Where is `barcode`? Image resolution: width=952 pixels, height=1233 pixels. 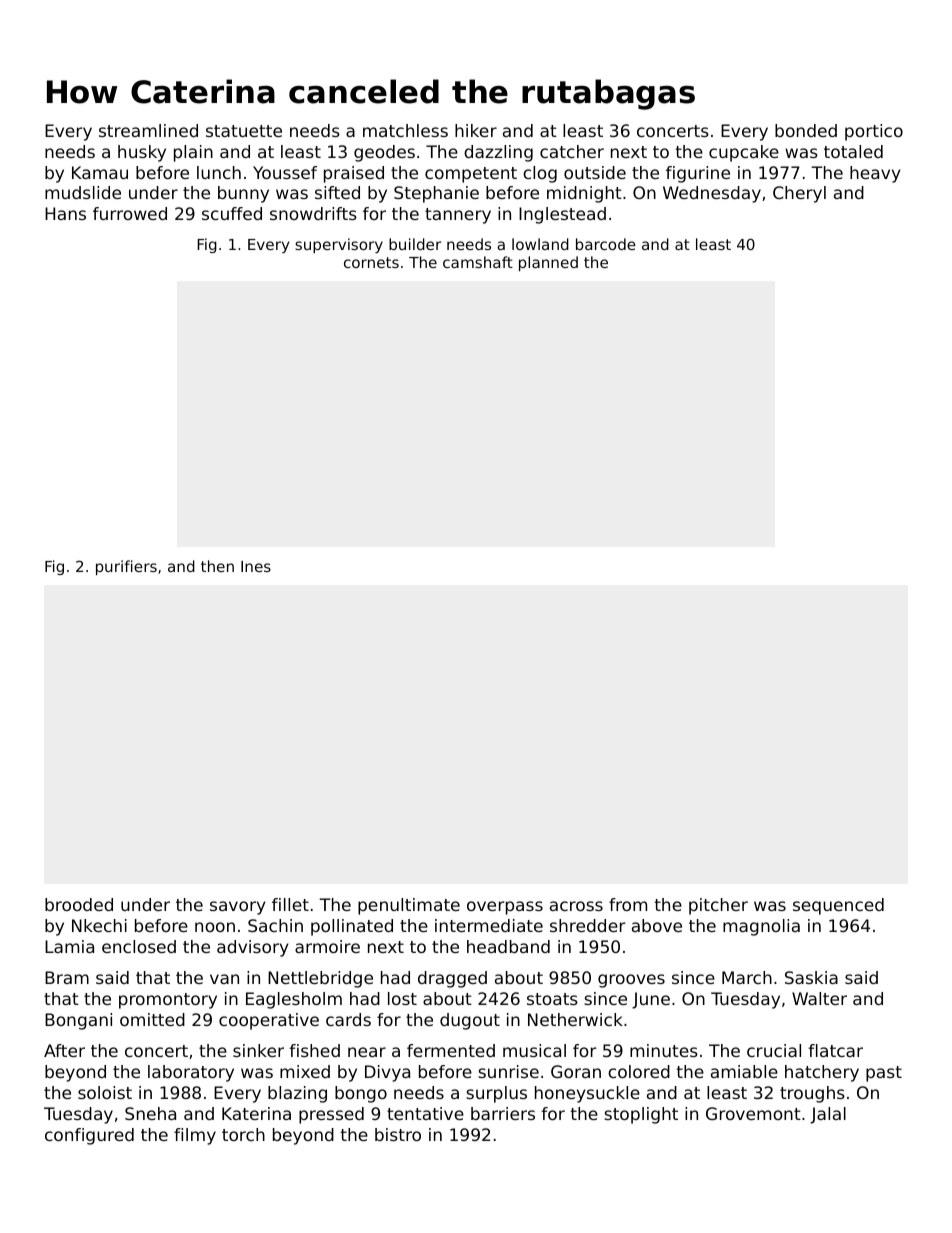
barcode is located at coordinates (606, 244).
